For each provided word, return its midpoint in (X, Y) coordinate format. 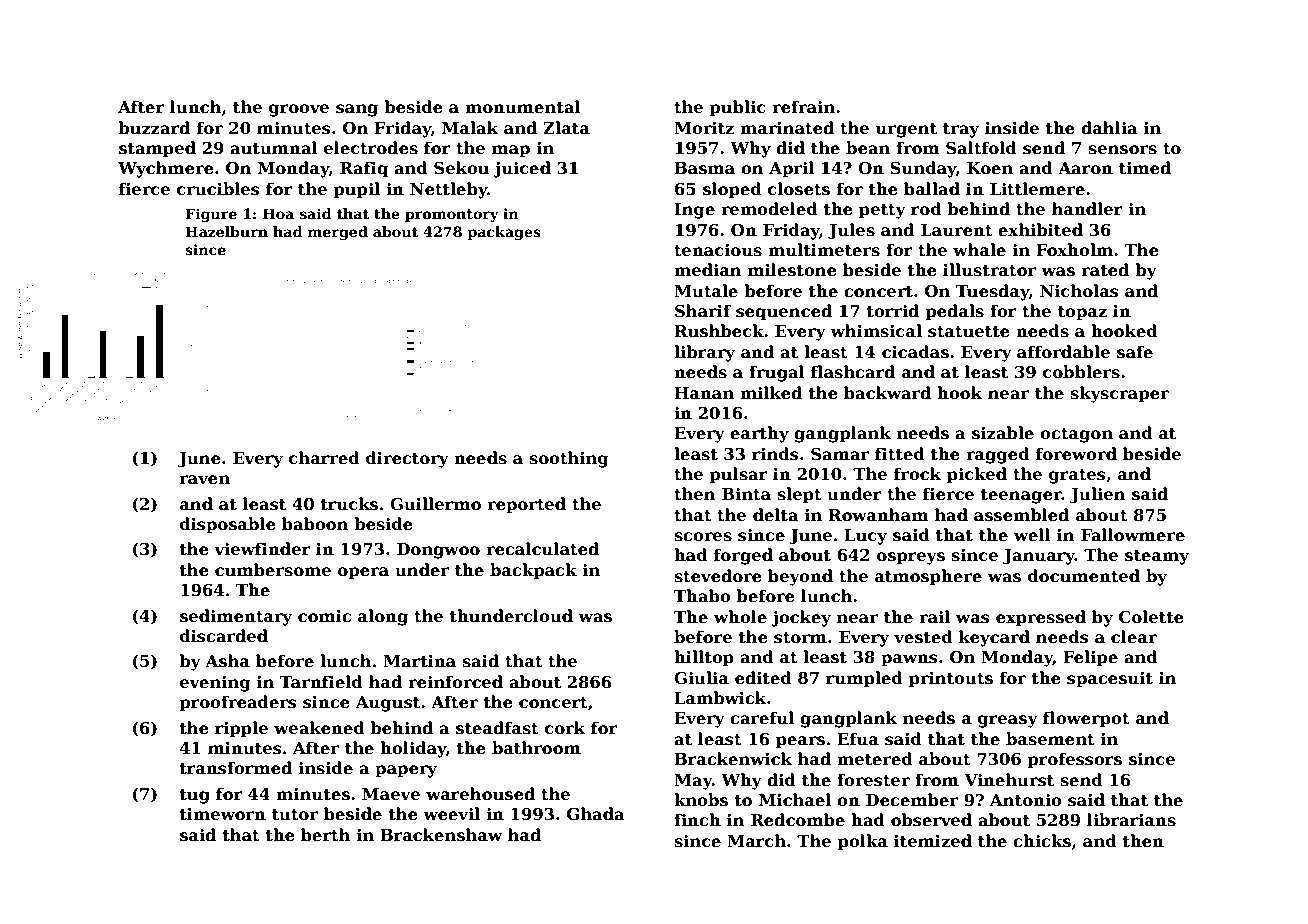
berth (326, 835)
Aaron (1085, 168)
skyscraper (1119, 394)
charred (324, 458)
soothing (569, 459)
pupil (356, 190)
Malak (470, 127)
